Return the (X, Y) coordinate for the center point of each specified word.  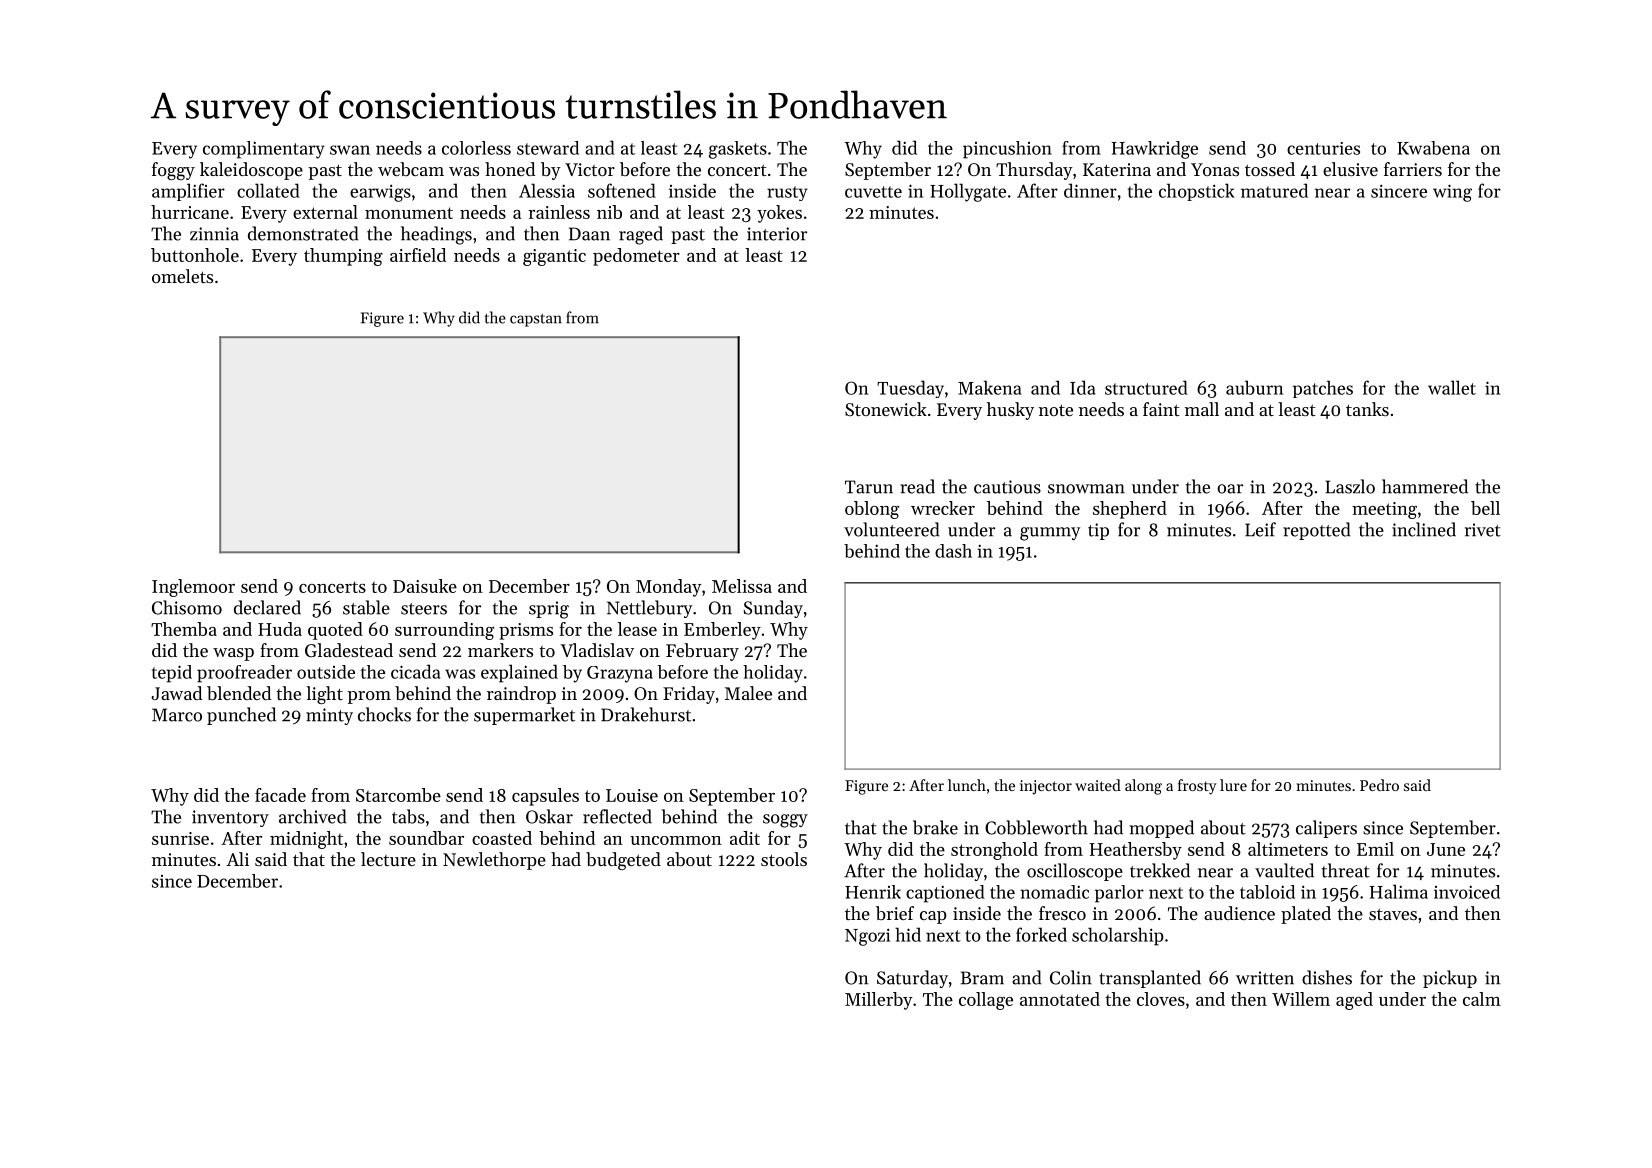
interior (777, 234)
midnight (306, 840)
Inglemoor (193, 588)
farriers (1413, 169)
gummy (1050, 534)
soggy (785, 821)
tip (1098, 531)
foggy (173, 171)
